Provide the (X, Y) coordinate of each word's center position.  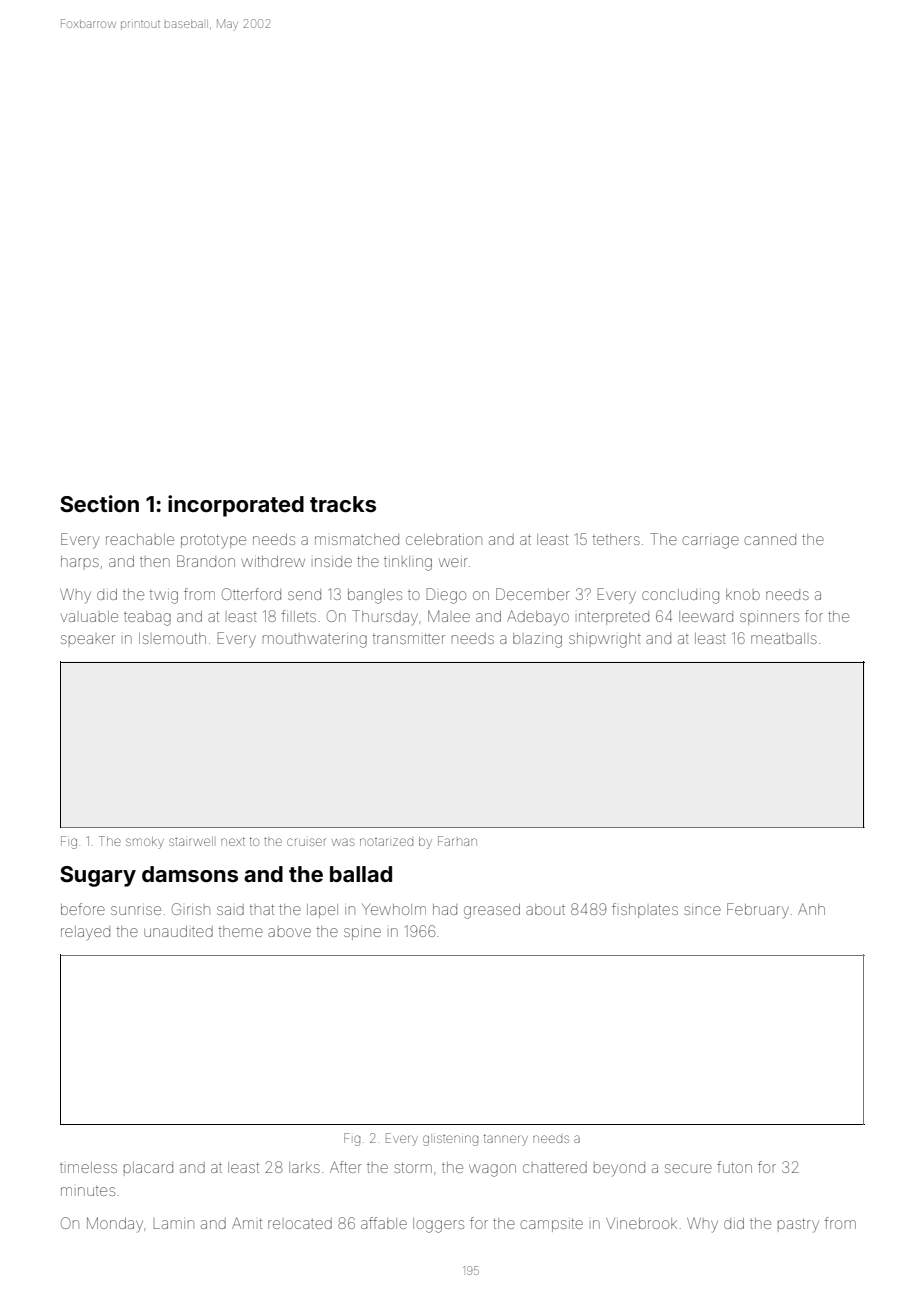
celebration (444, 539)
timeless (88, 1167)
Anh (811, 909)
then (155, 562)
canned (770, 539)
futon (734, 1167)
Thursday (385, 617)
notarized (386, 842)
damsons (190, 874)
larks (304, 1167)
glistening (450, 1139)
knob (743, 594)
